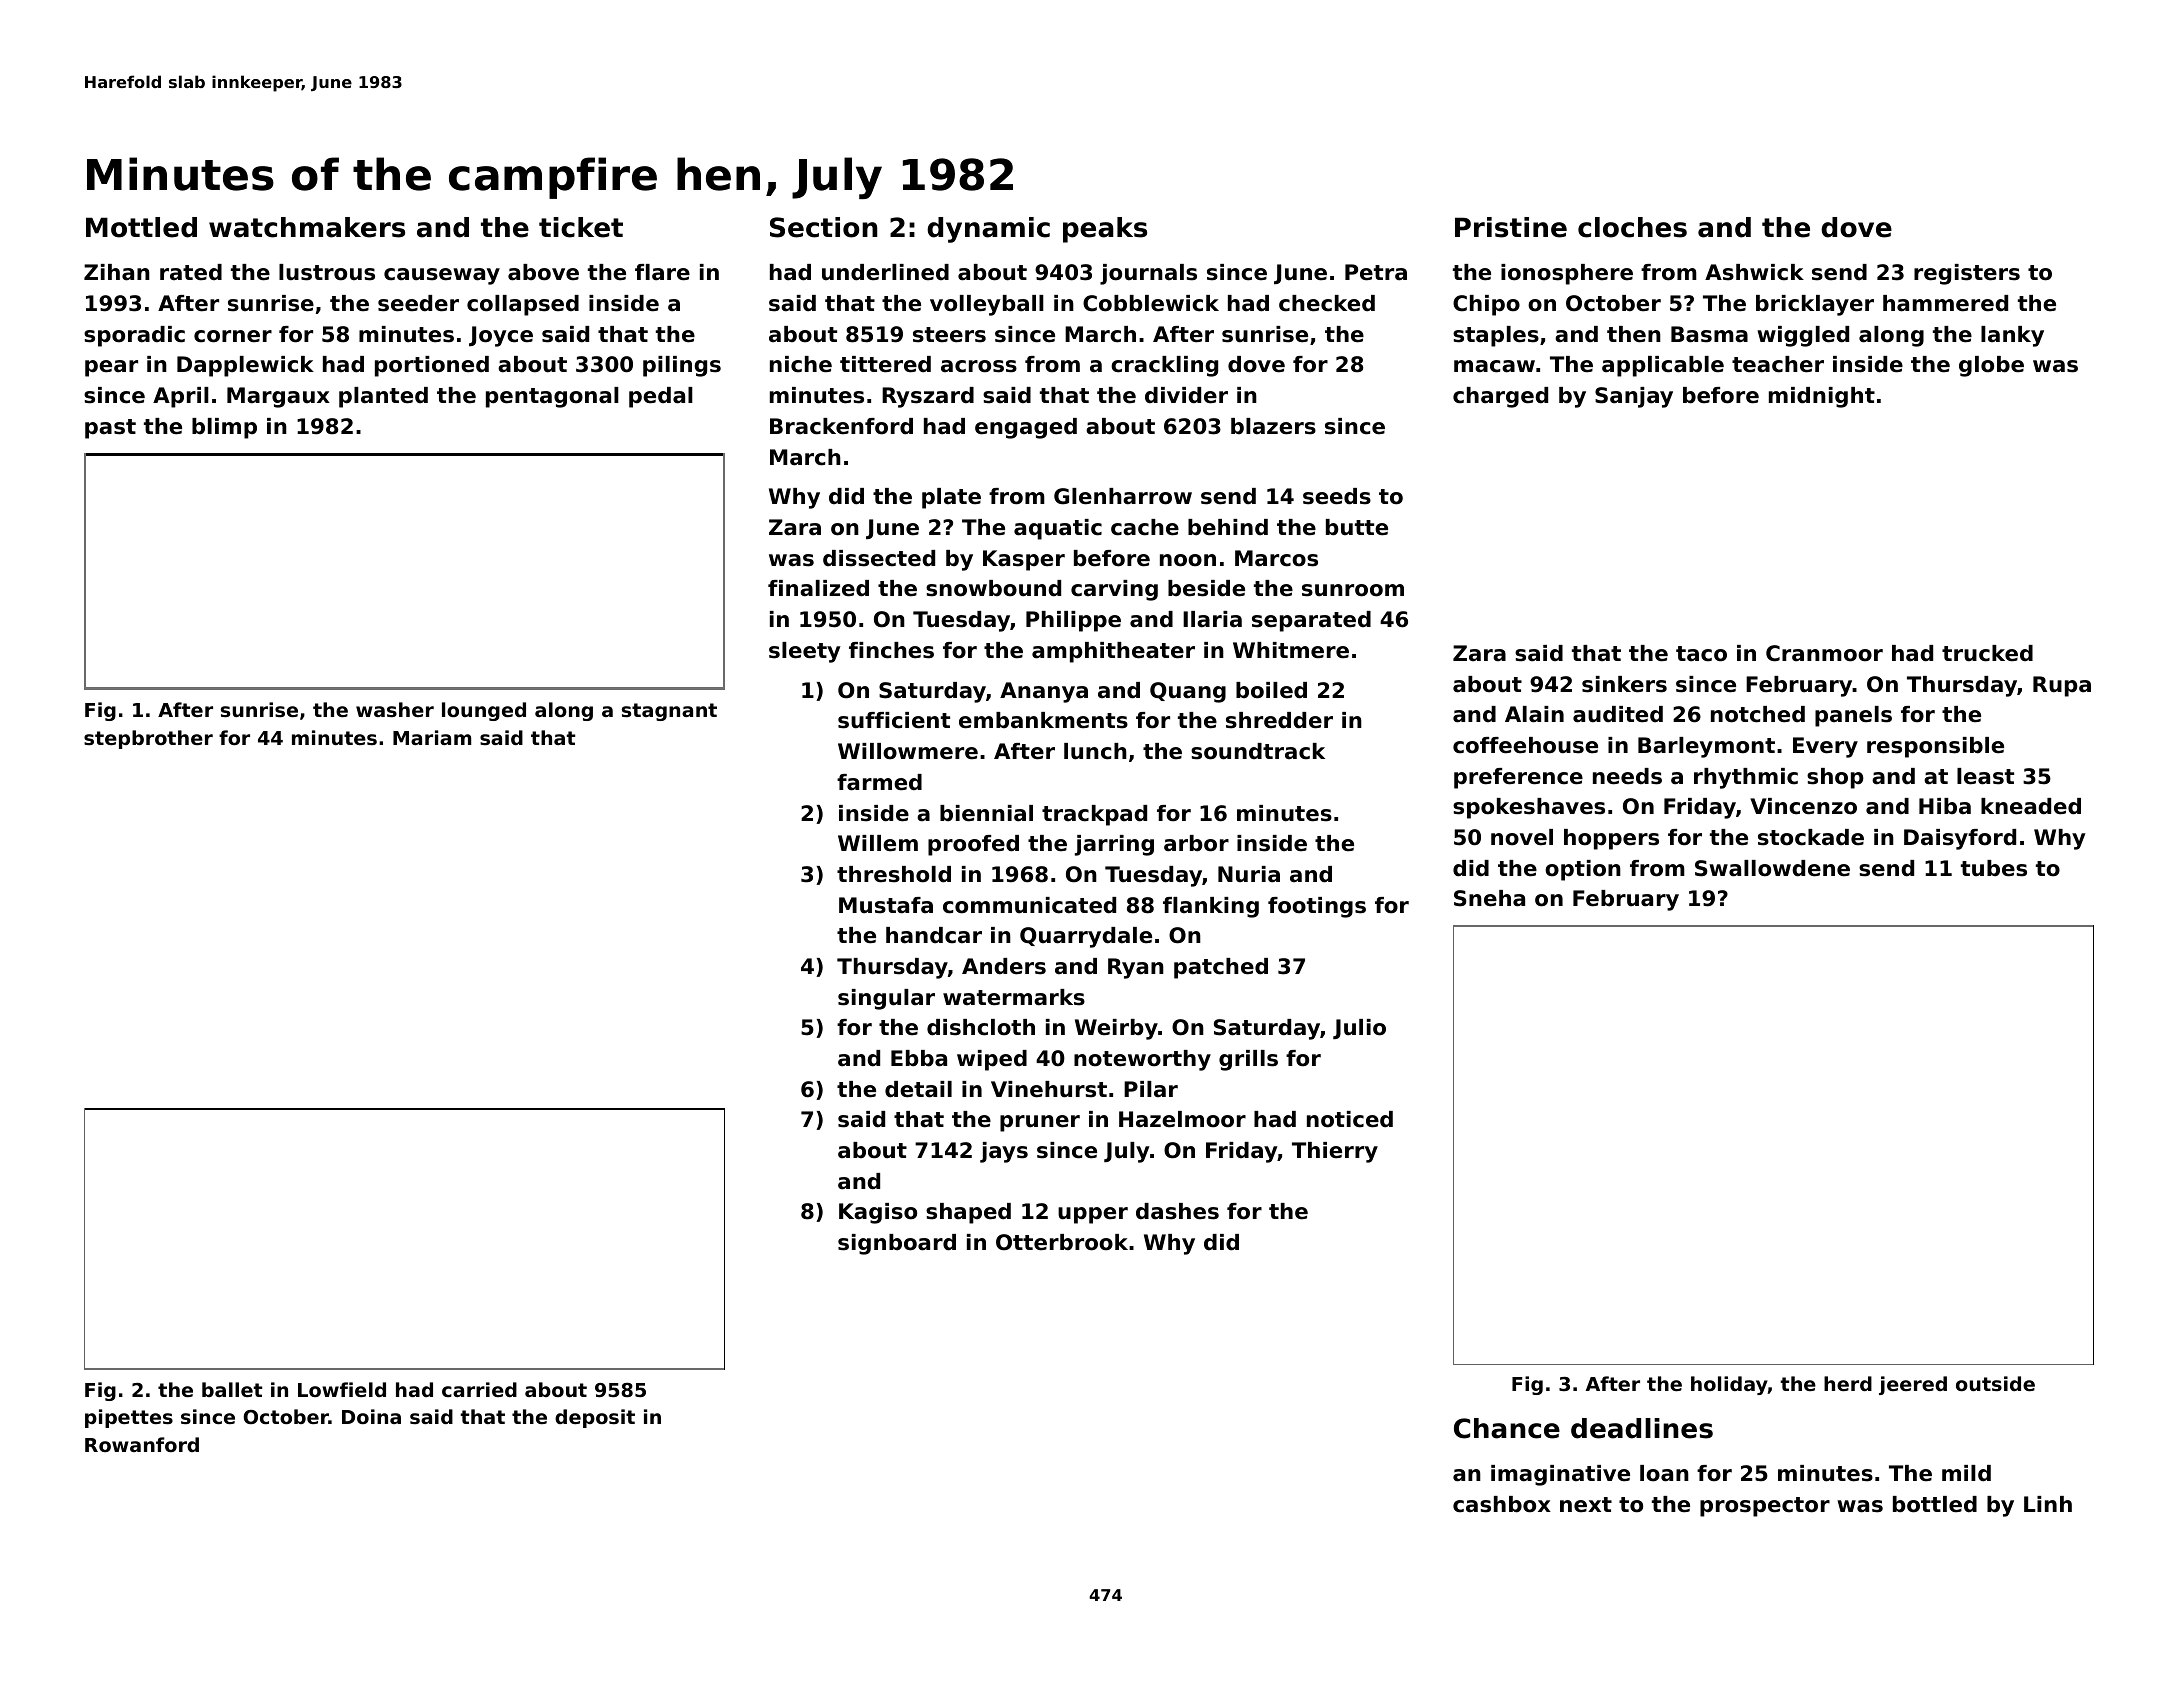 Image resolution: width=2178 pixels, height=1683 pixels. Describe the element at coordinates (523, 305) in the screenshot. I see `collapsed` at that location.
